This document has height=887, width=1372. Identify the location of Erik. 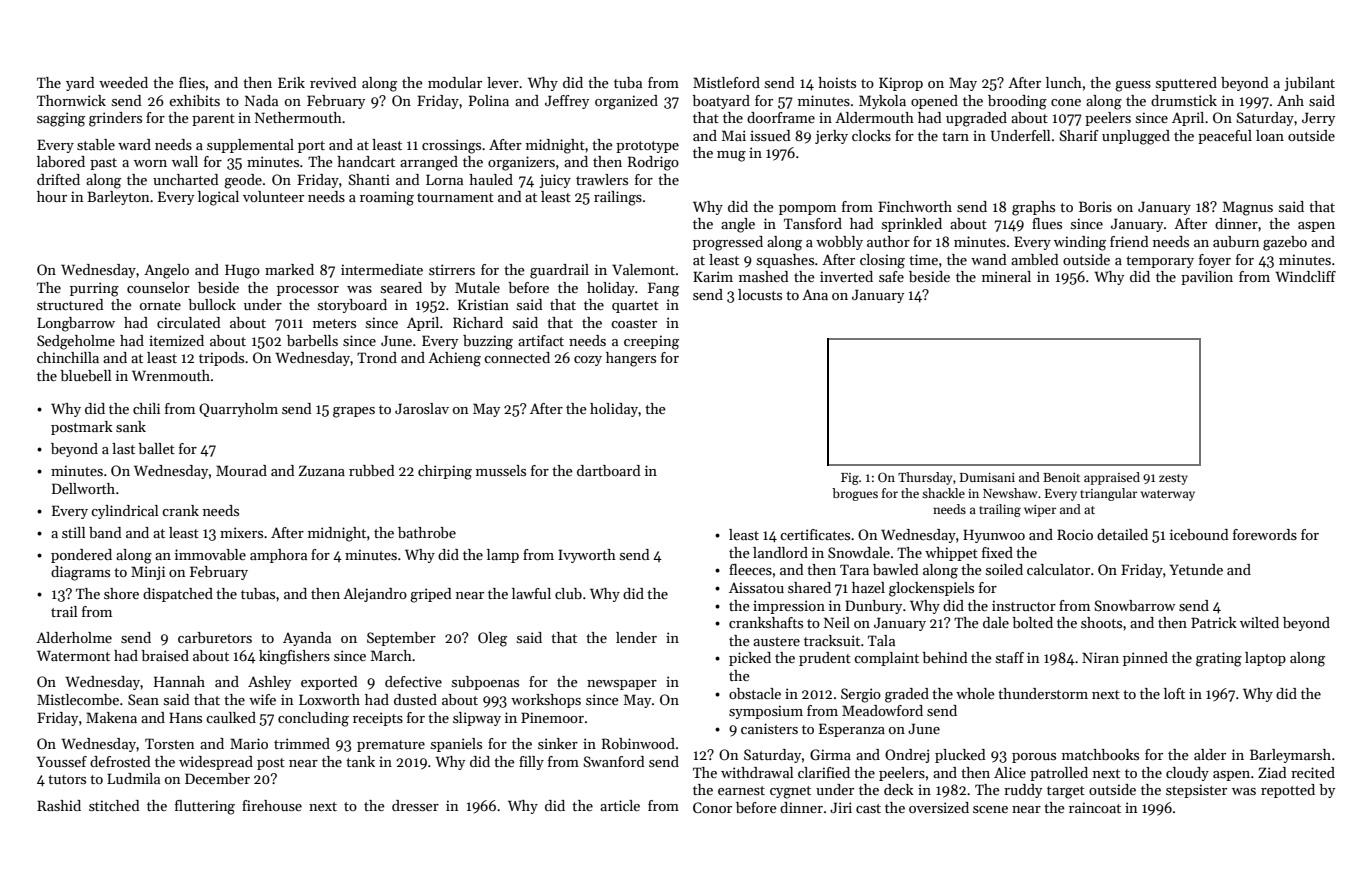
(291, 82).
